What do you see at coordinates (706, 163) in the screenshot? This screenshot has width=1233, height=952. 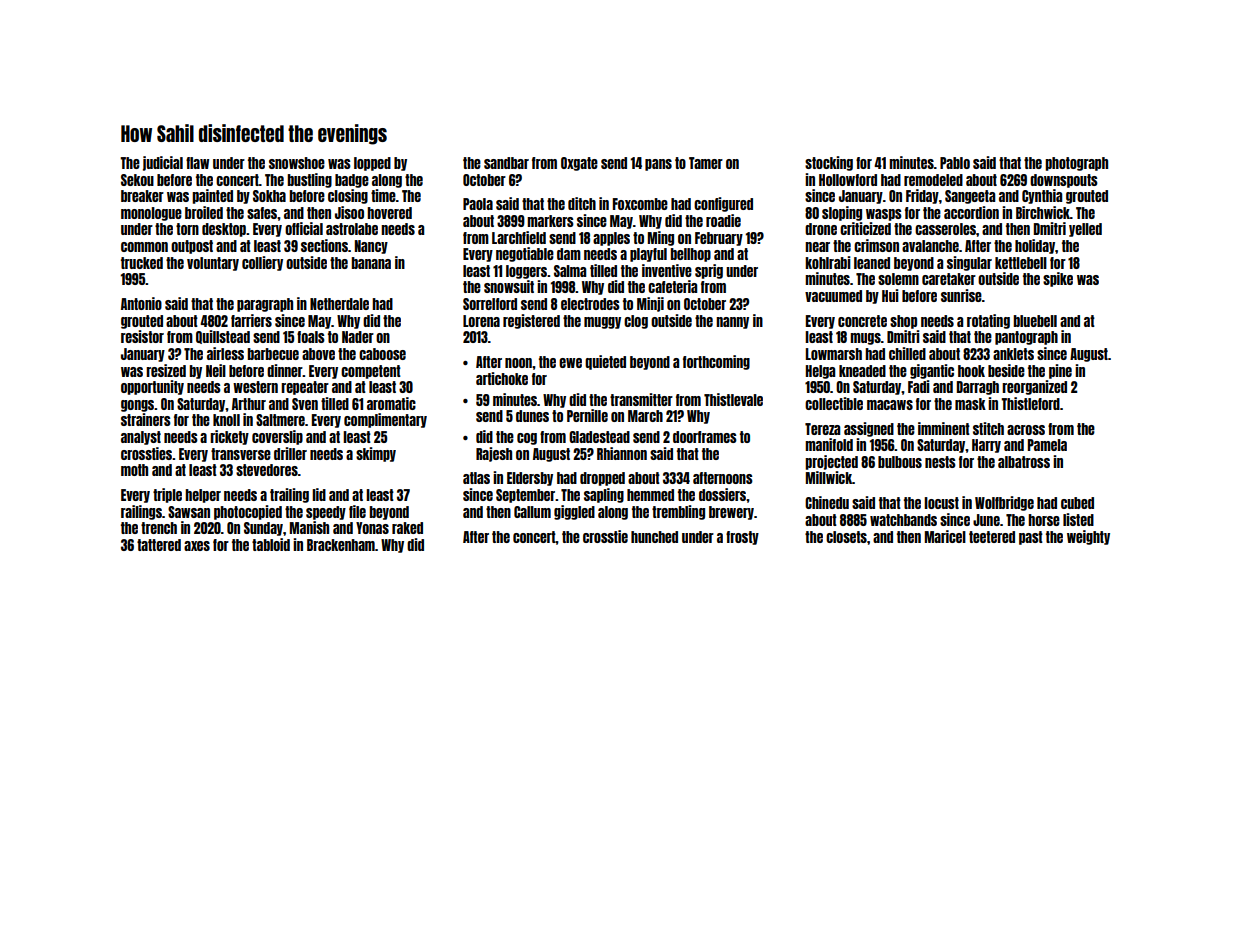 I see `Tamer` at bounding box center [706, 163].
